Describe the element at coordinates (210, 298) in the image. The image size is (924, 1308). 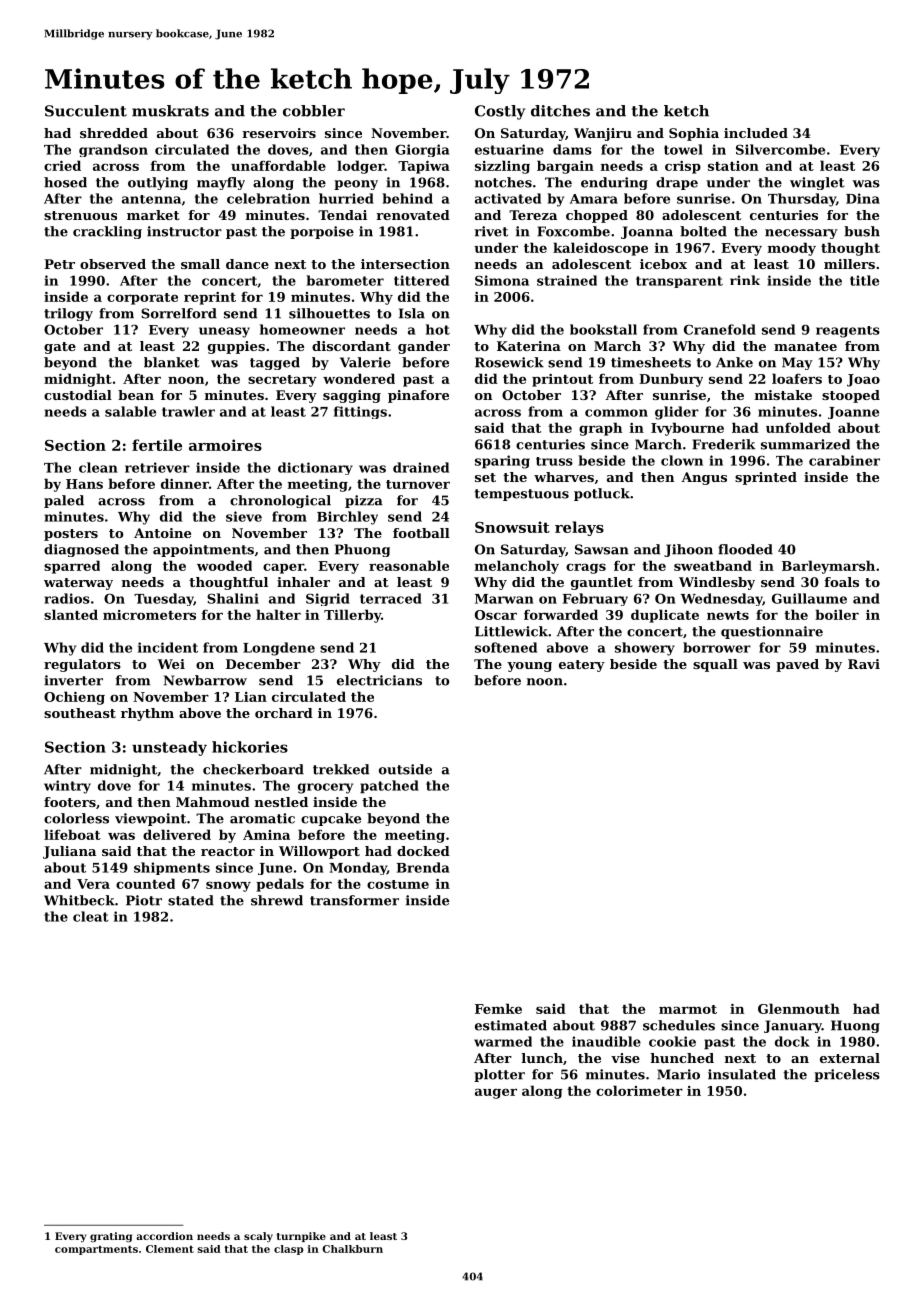
I see `reprint` at that location.
